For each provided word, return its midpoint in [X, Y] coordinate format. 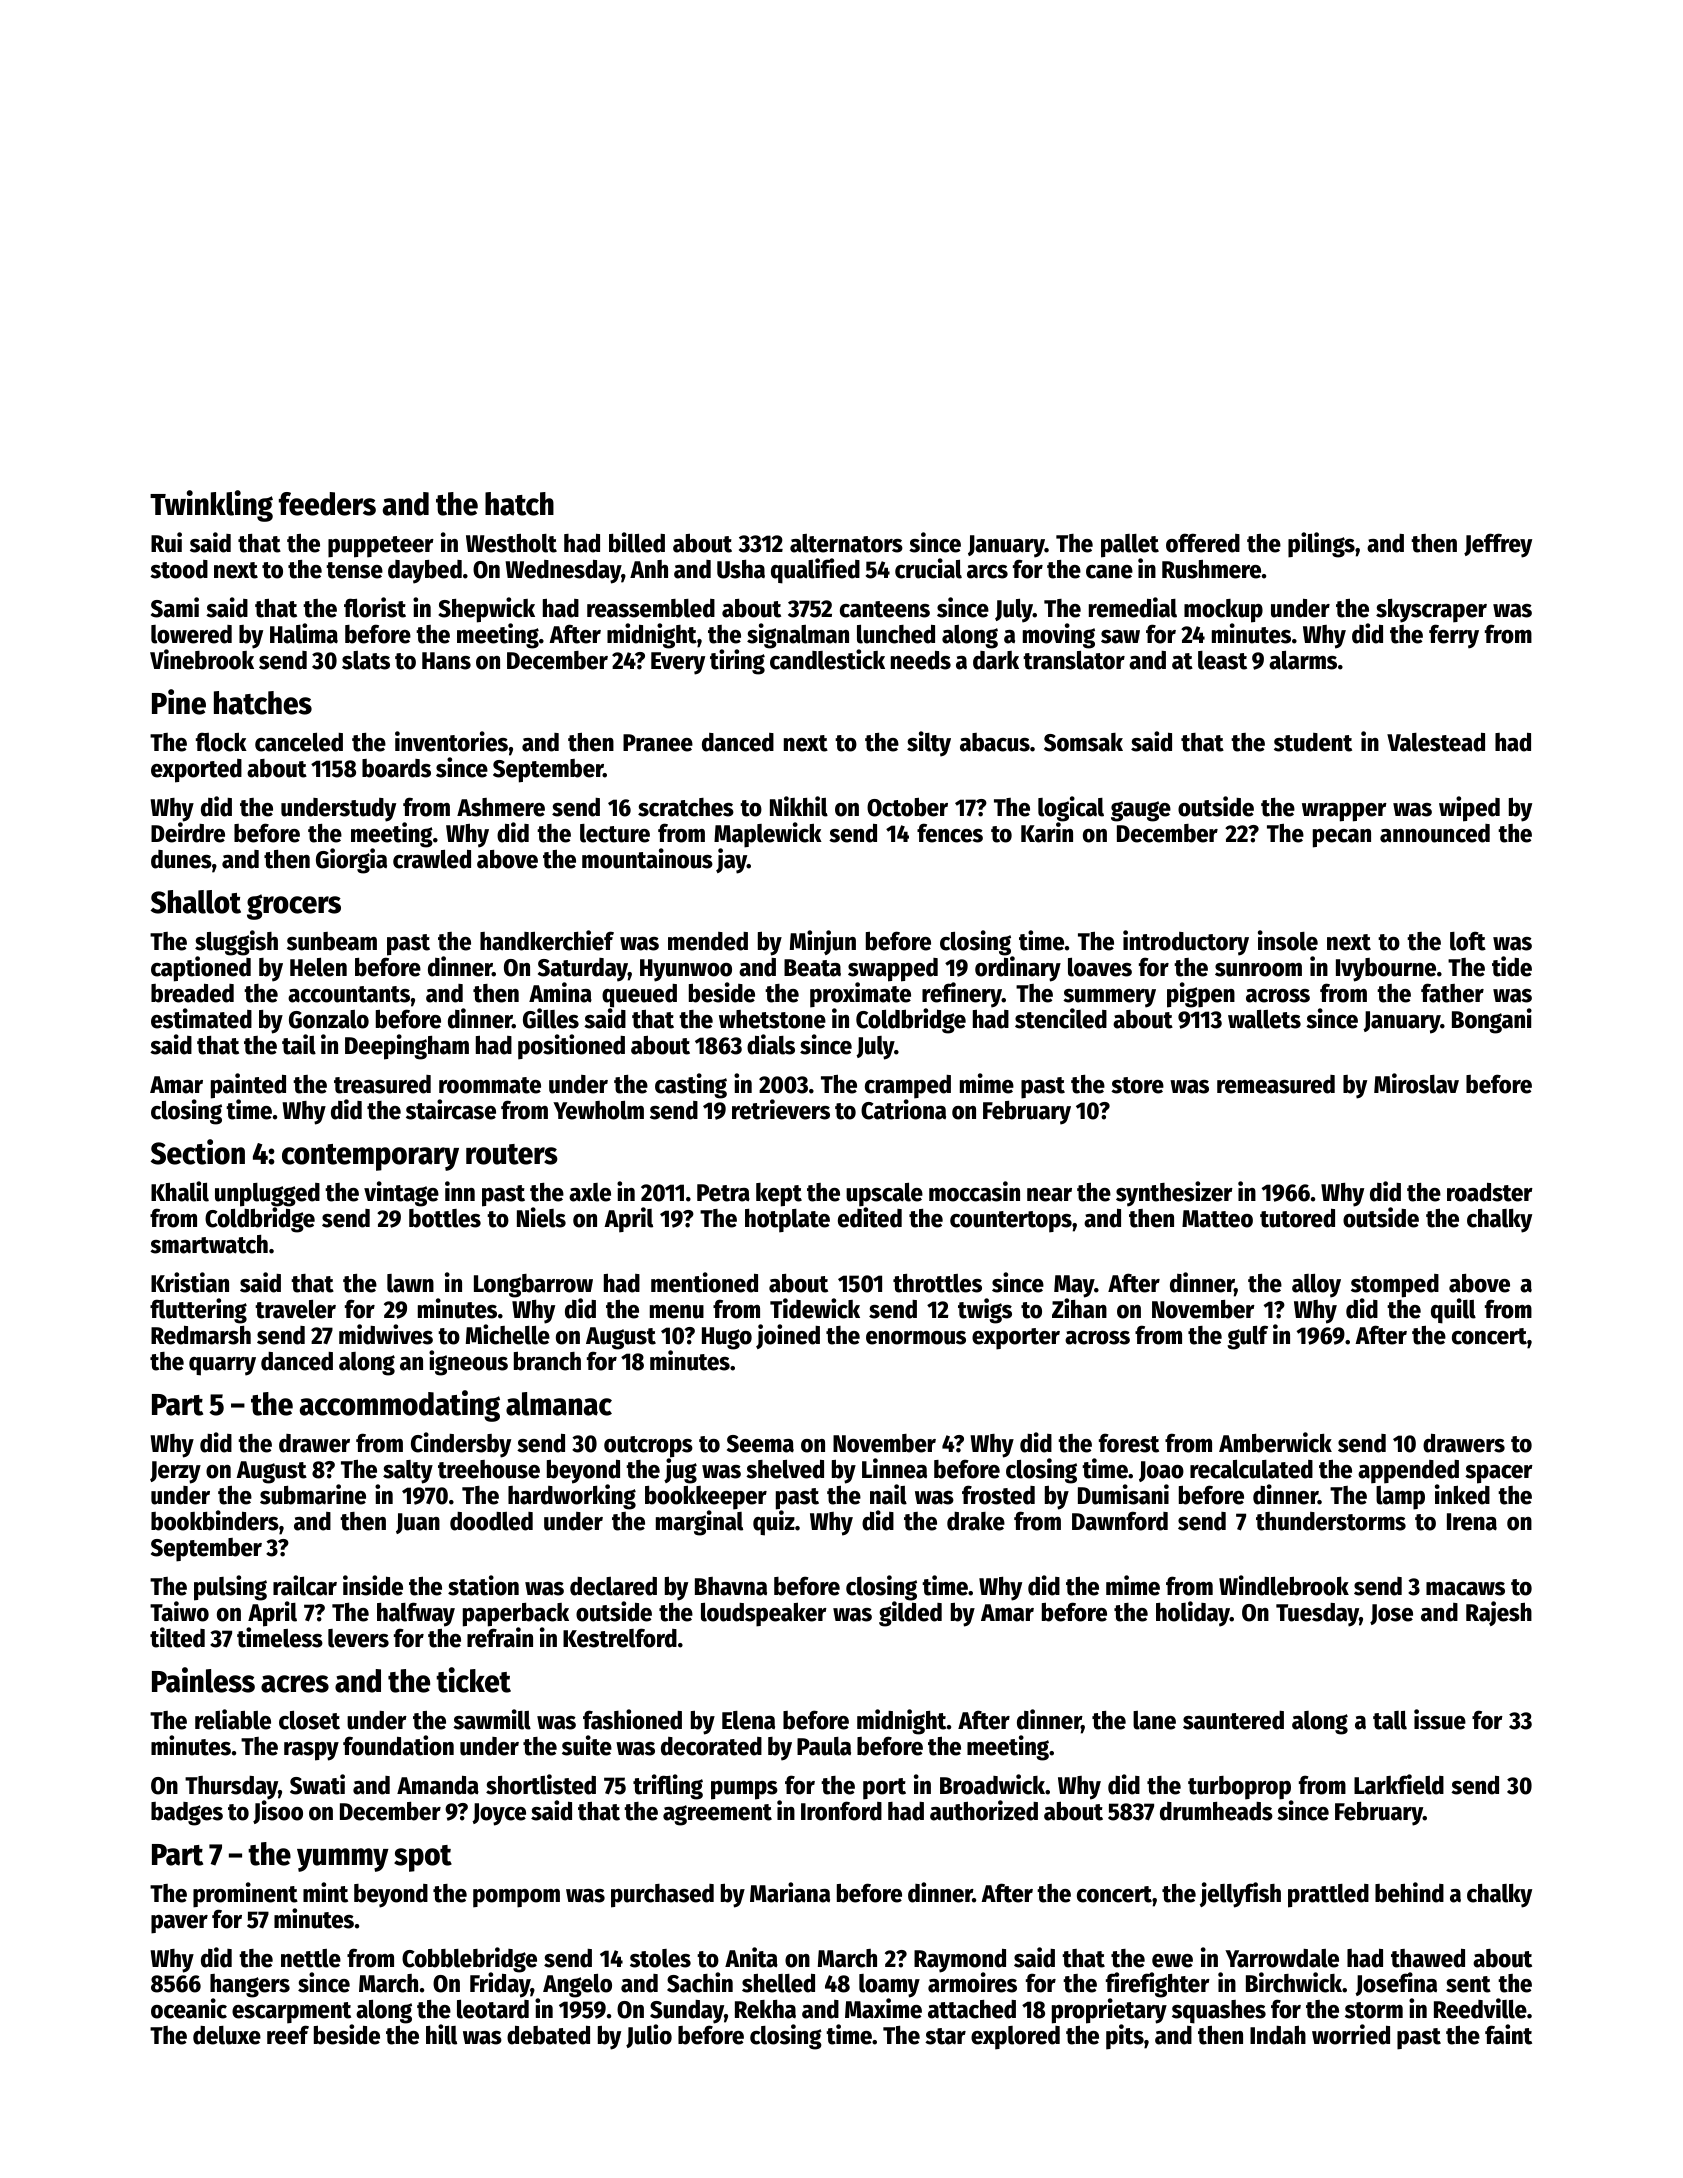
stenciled [1061, 1018]
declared [613, 1586]
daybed [425, 572]
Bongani [1492, 1021]
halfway [416, 1614]
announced [1435, 833]
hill [441, 2034]
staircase [451, 1109]
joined [788, 1336]
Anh [649, 569]
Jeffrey [1498, 545]
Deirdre [188, 832]
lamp [1400, 1498]
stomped [1395, 1286]
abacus [995, 742]
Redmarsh [201, 1335]
